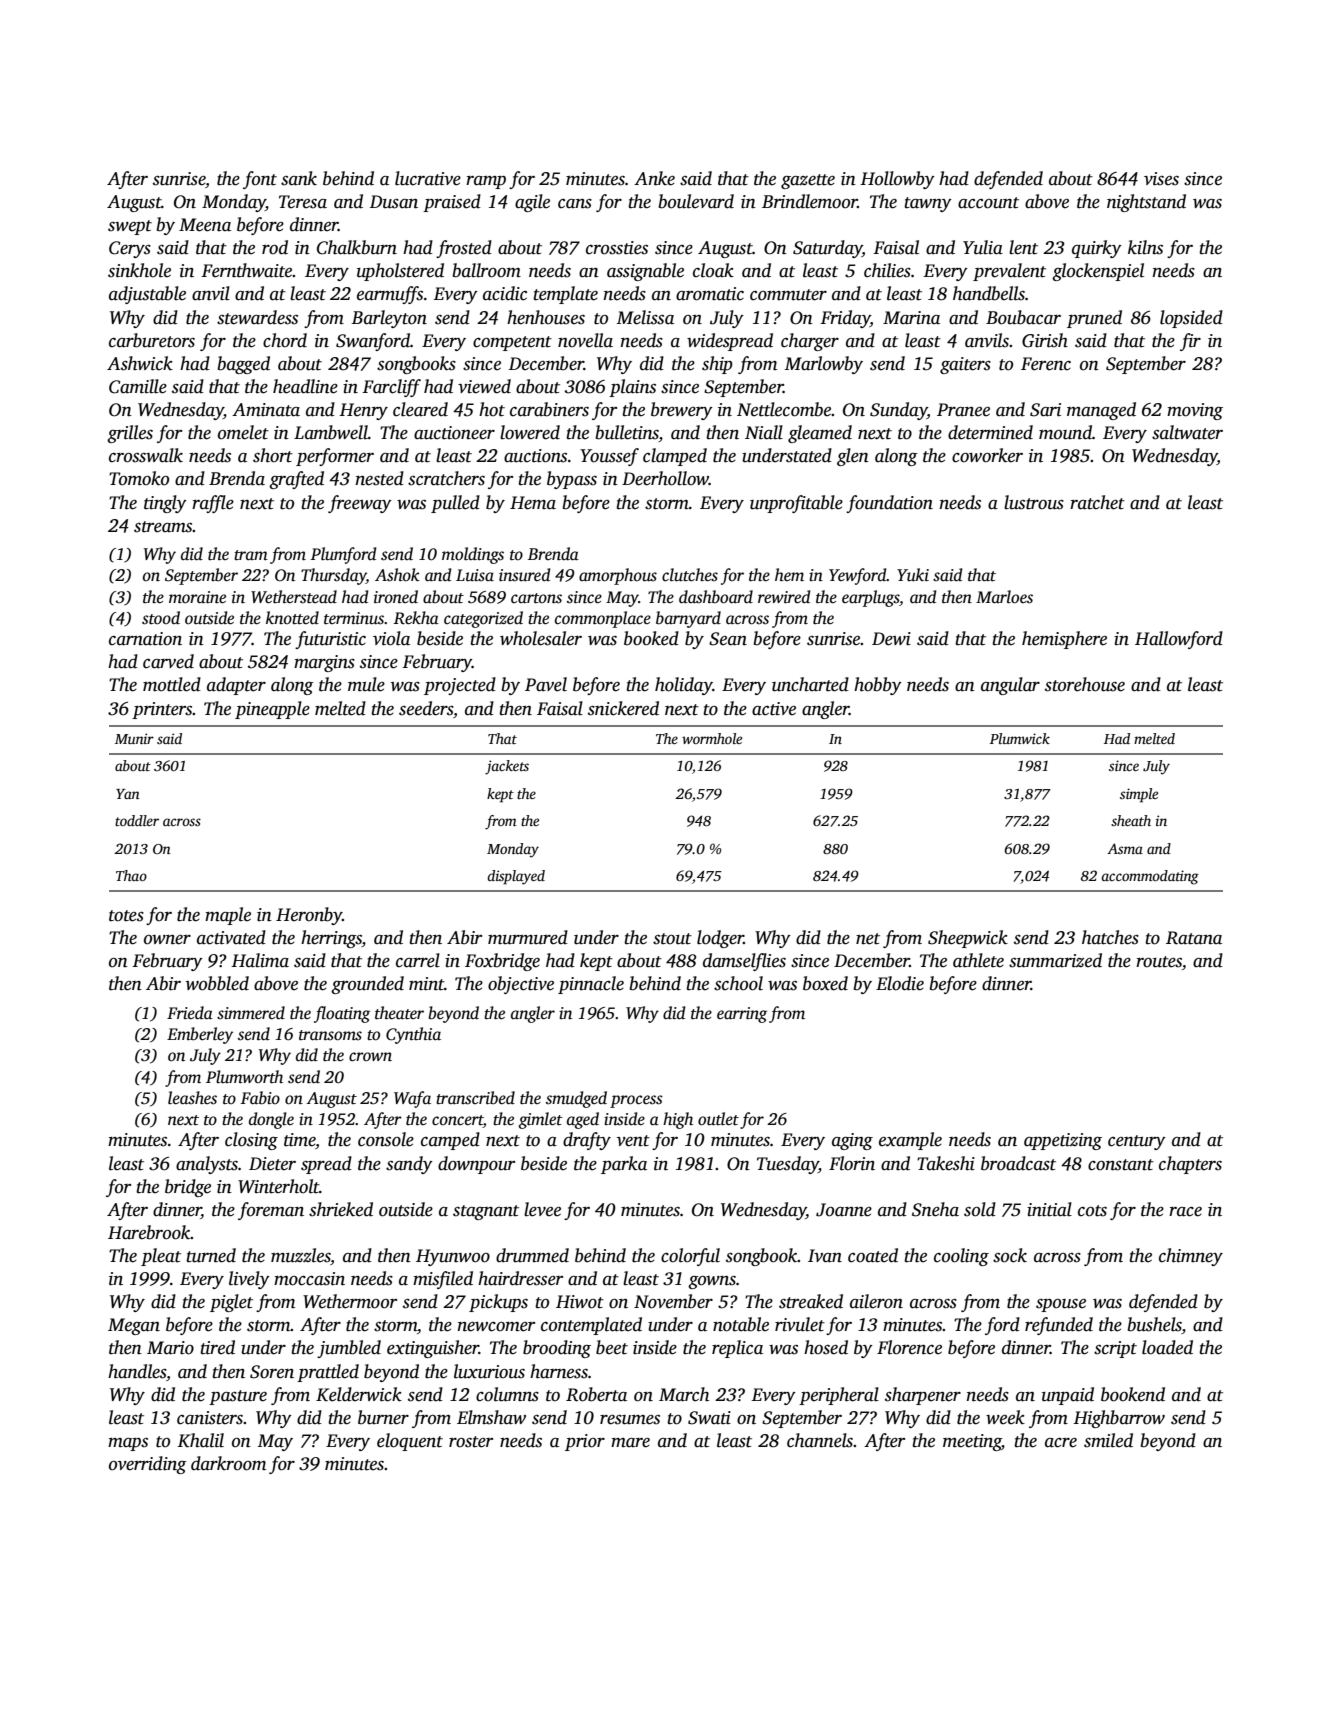  I want to click on process, so click(636, 1101).
